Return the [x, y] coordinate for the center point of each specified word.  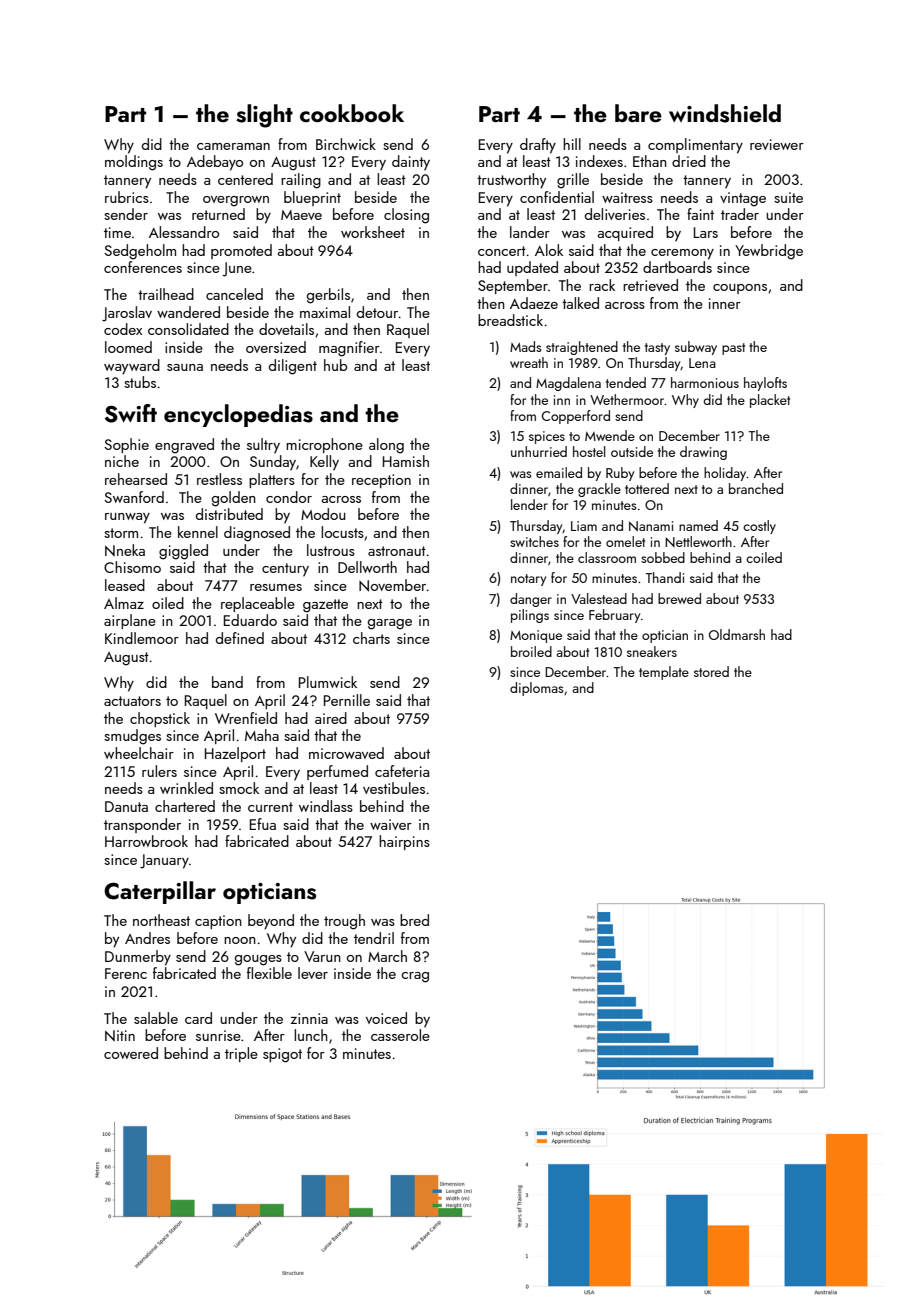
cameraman [233, 146]
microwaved [346, 753]
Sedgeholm [140, 252]
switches [534, 541]
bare [638, 113]
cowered [131, 1053]
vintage [743, 199]
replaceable [258, 604]
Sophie [126, 445]
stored [711, 671]
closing [406, 216]
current [270, 807]
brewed [679, 598]
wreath [529, 362]
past [733, 349]
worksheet [373, 232]
